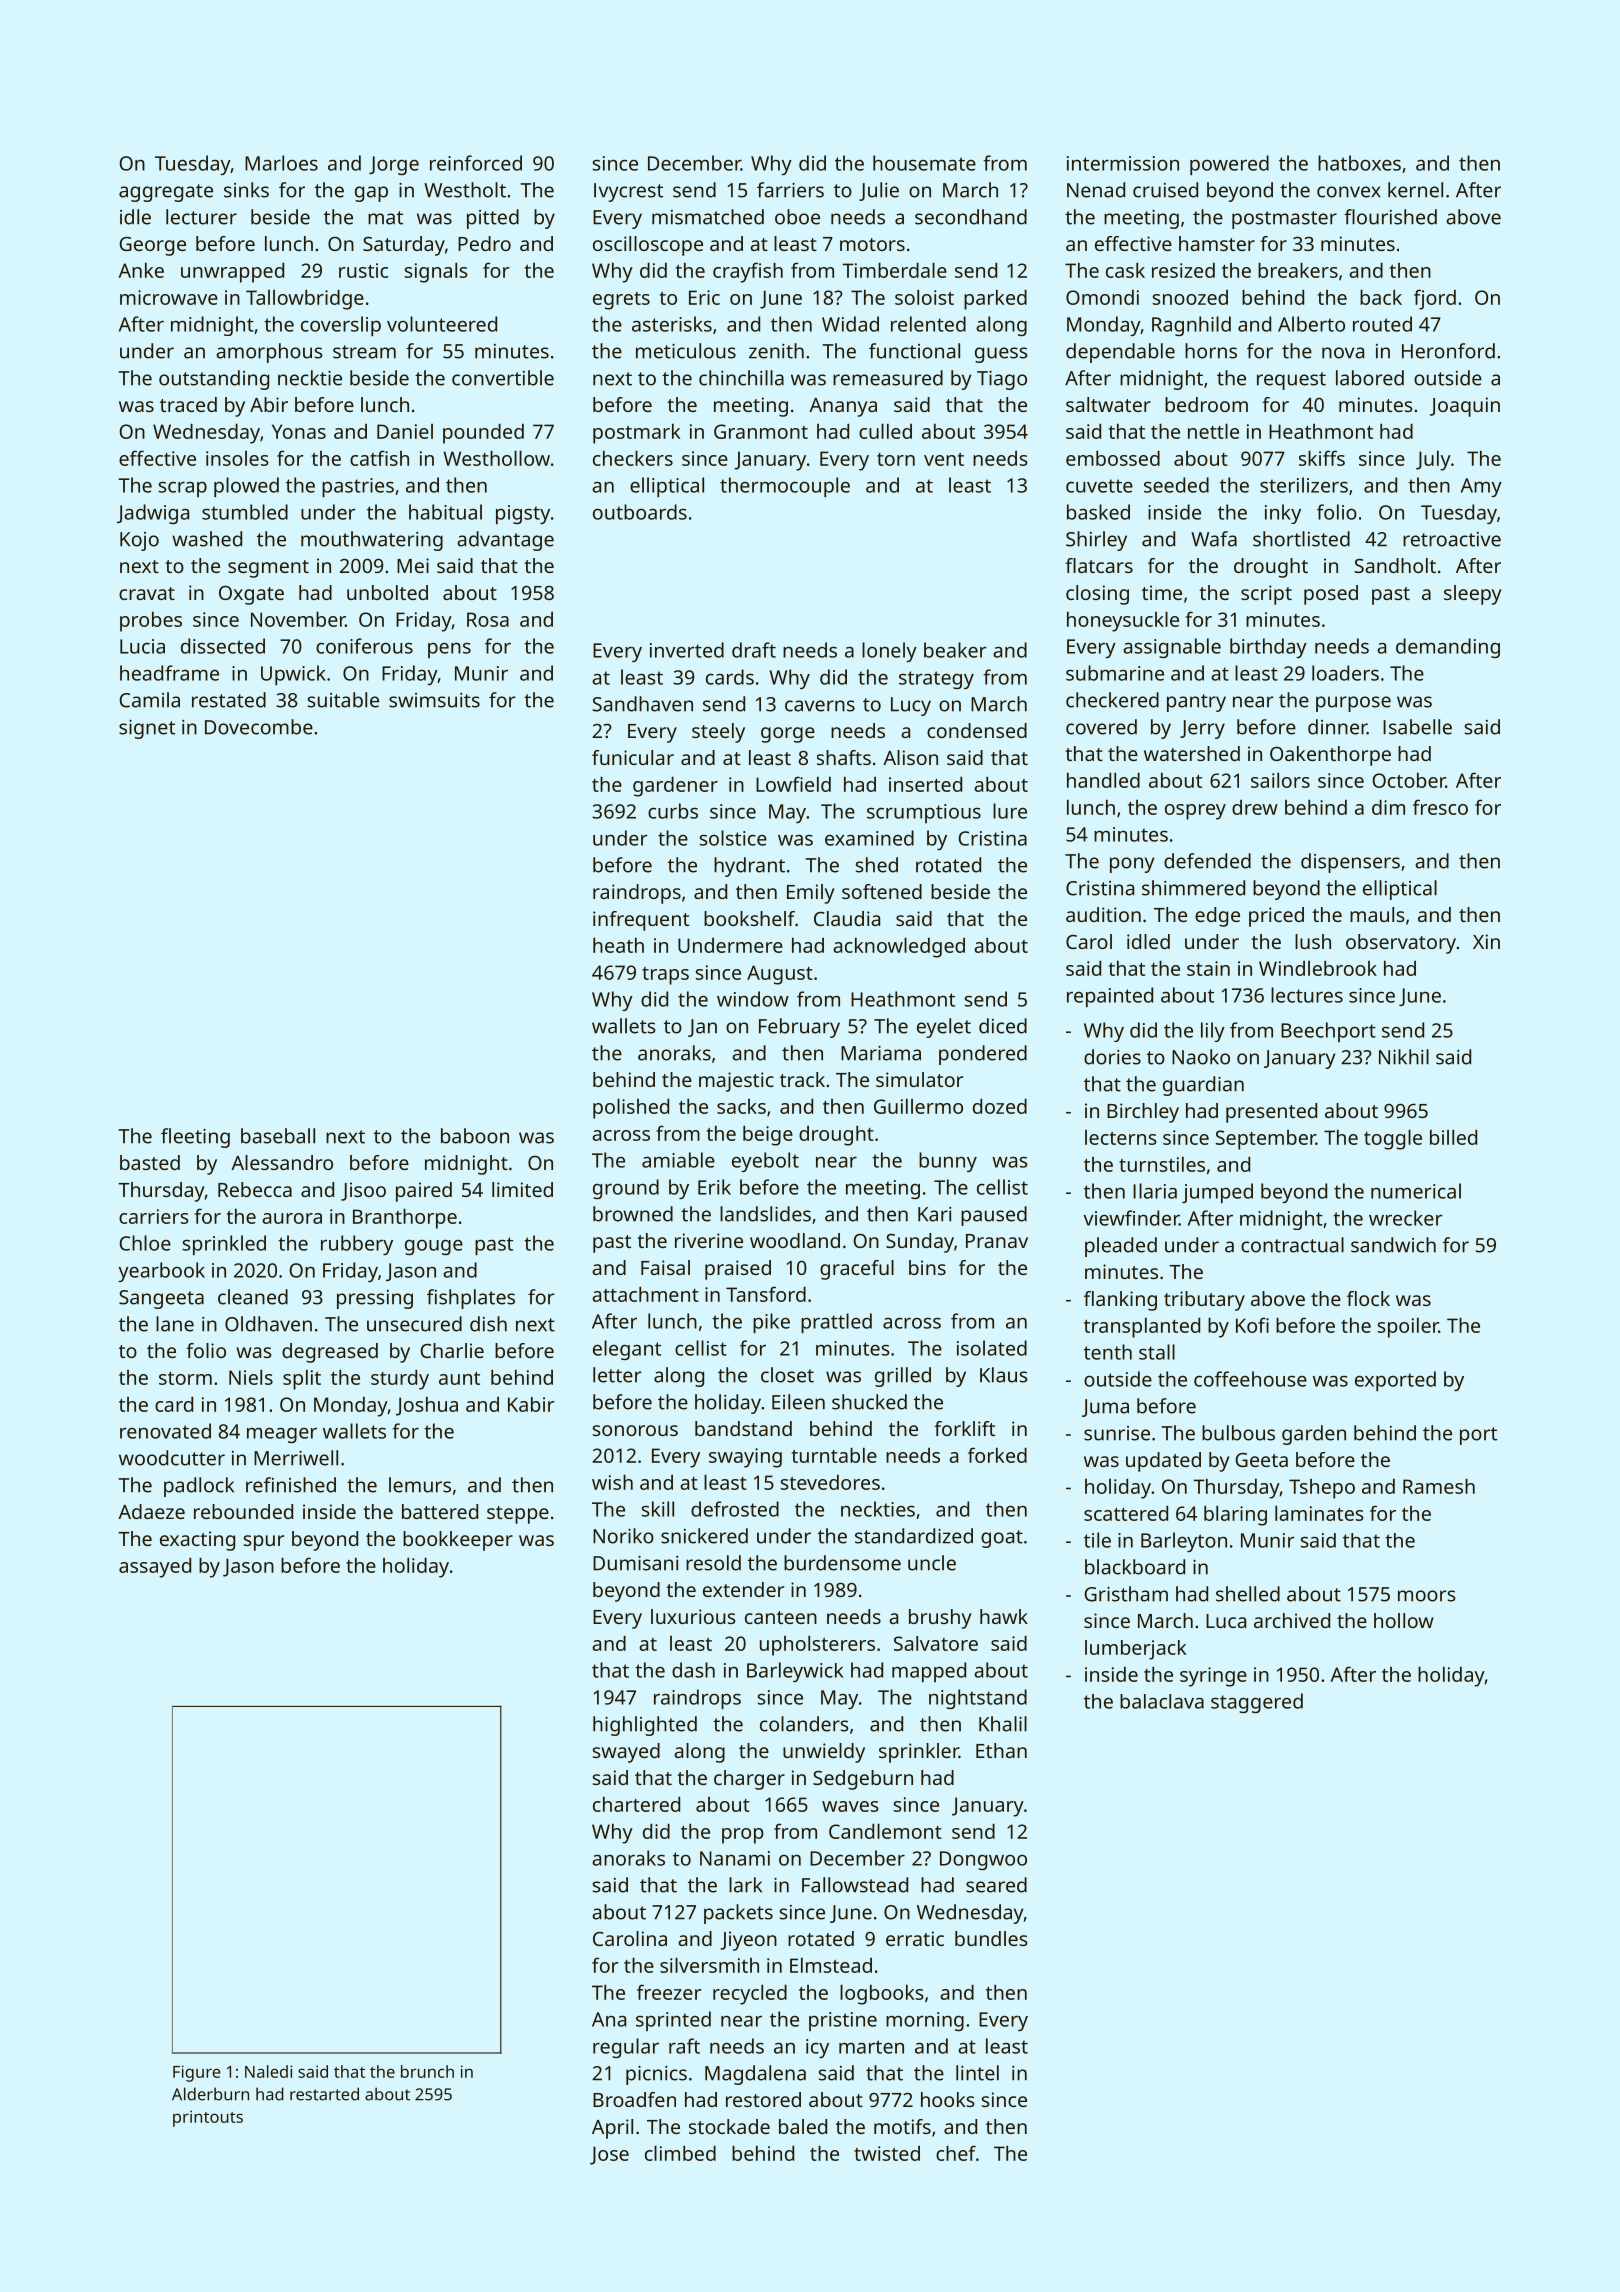  Describe the element at coordinates (488, 619) in the image. I see `Rosa` at that location.
